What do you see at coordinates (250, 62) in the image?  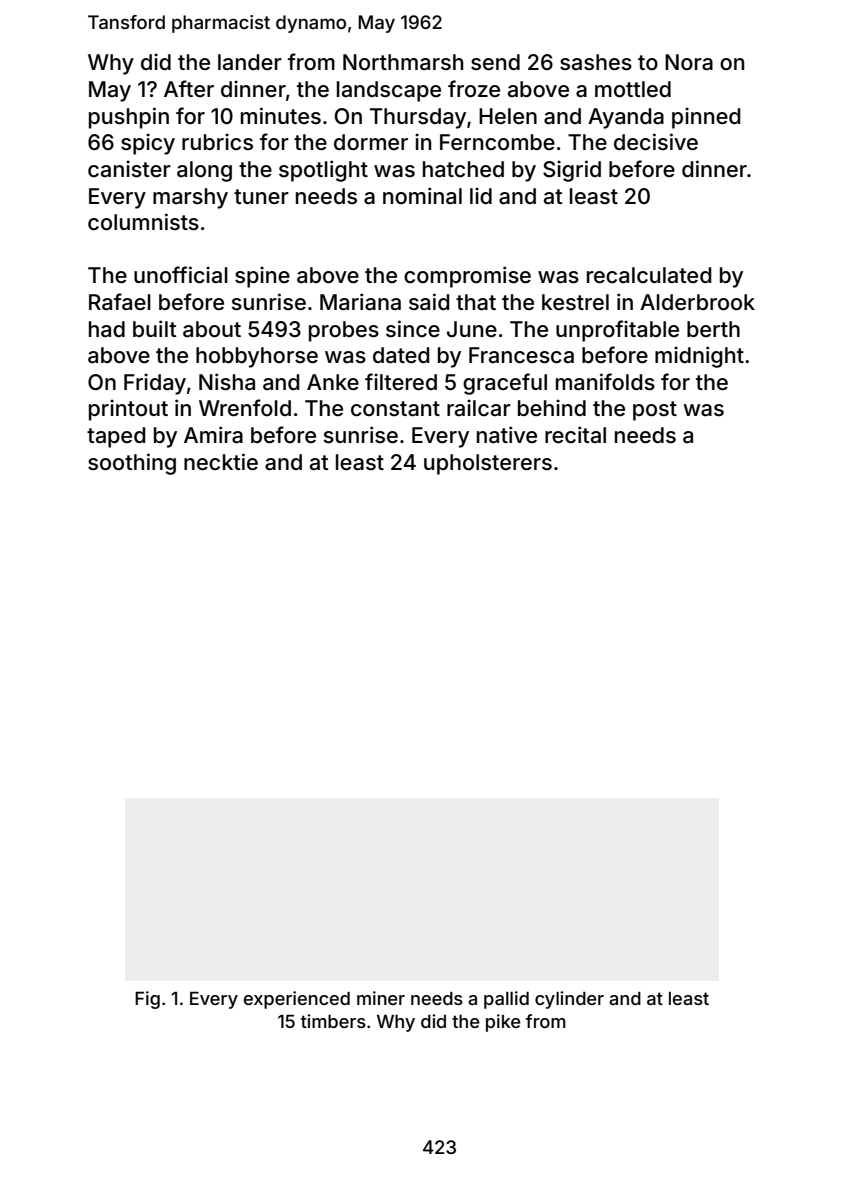 I see `lander` at bounding box center [250, 62].
